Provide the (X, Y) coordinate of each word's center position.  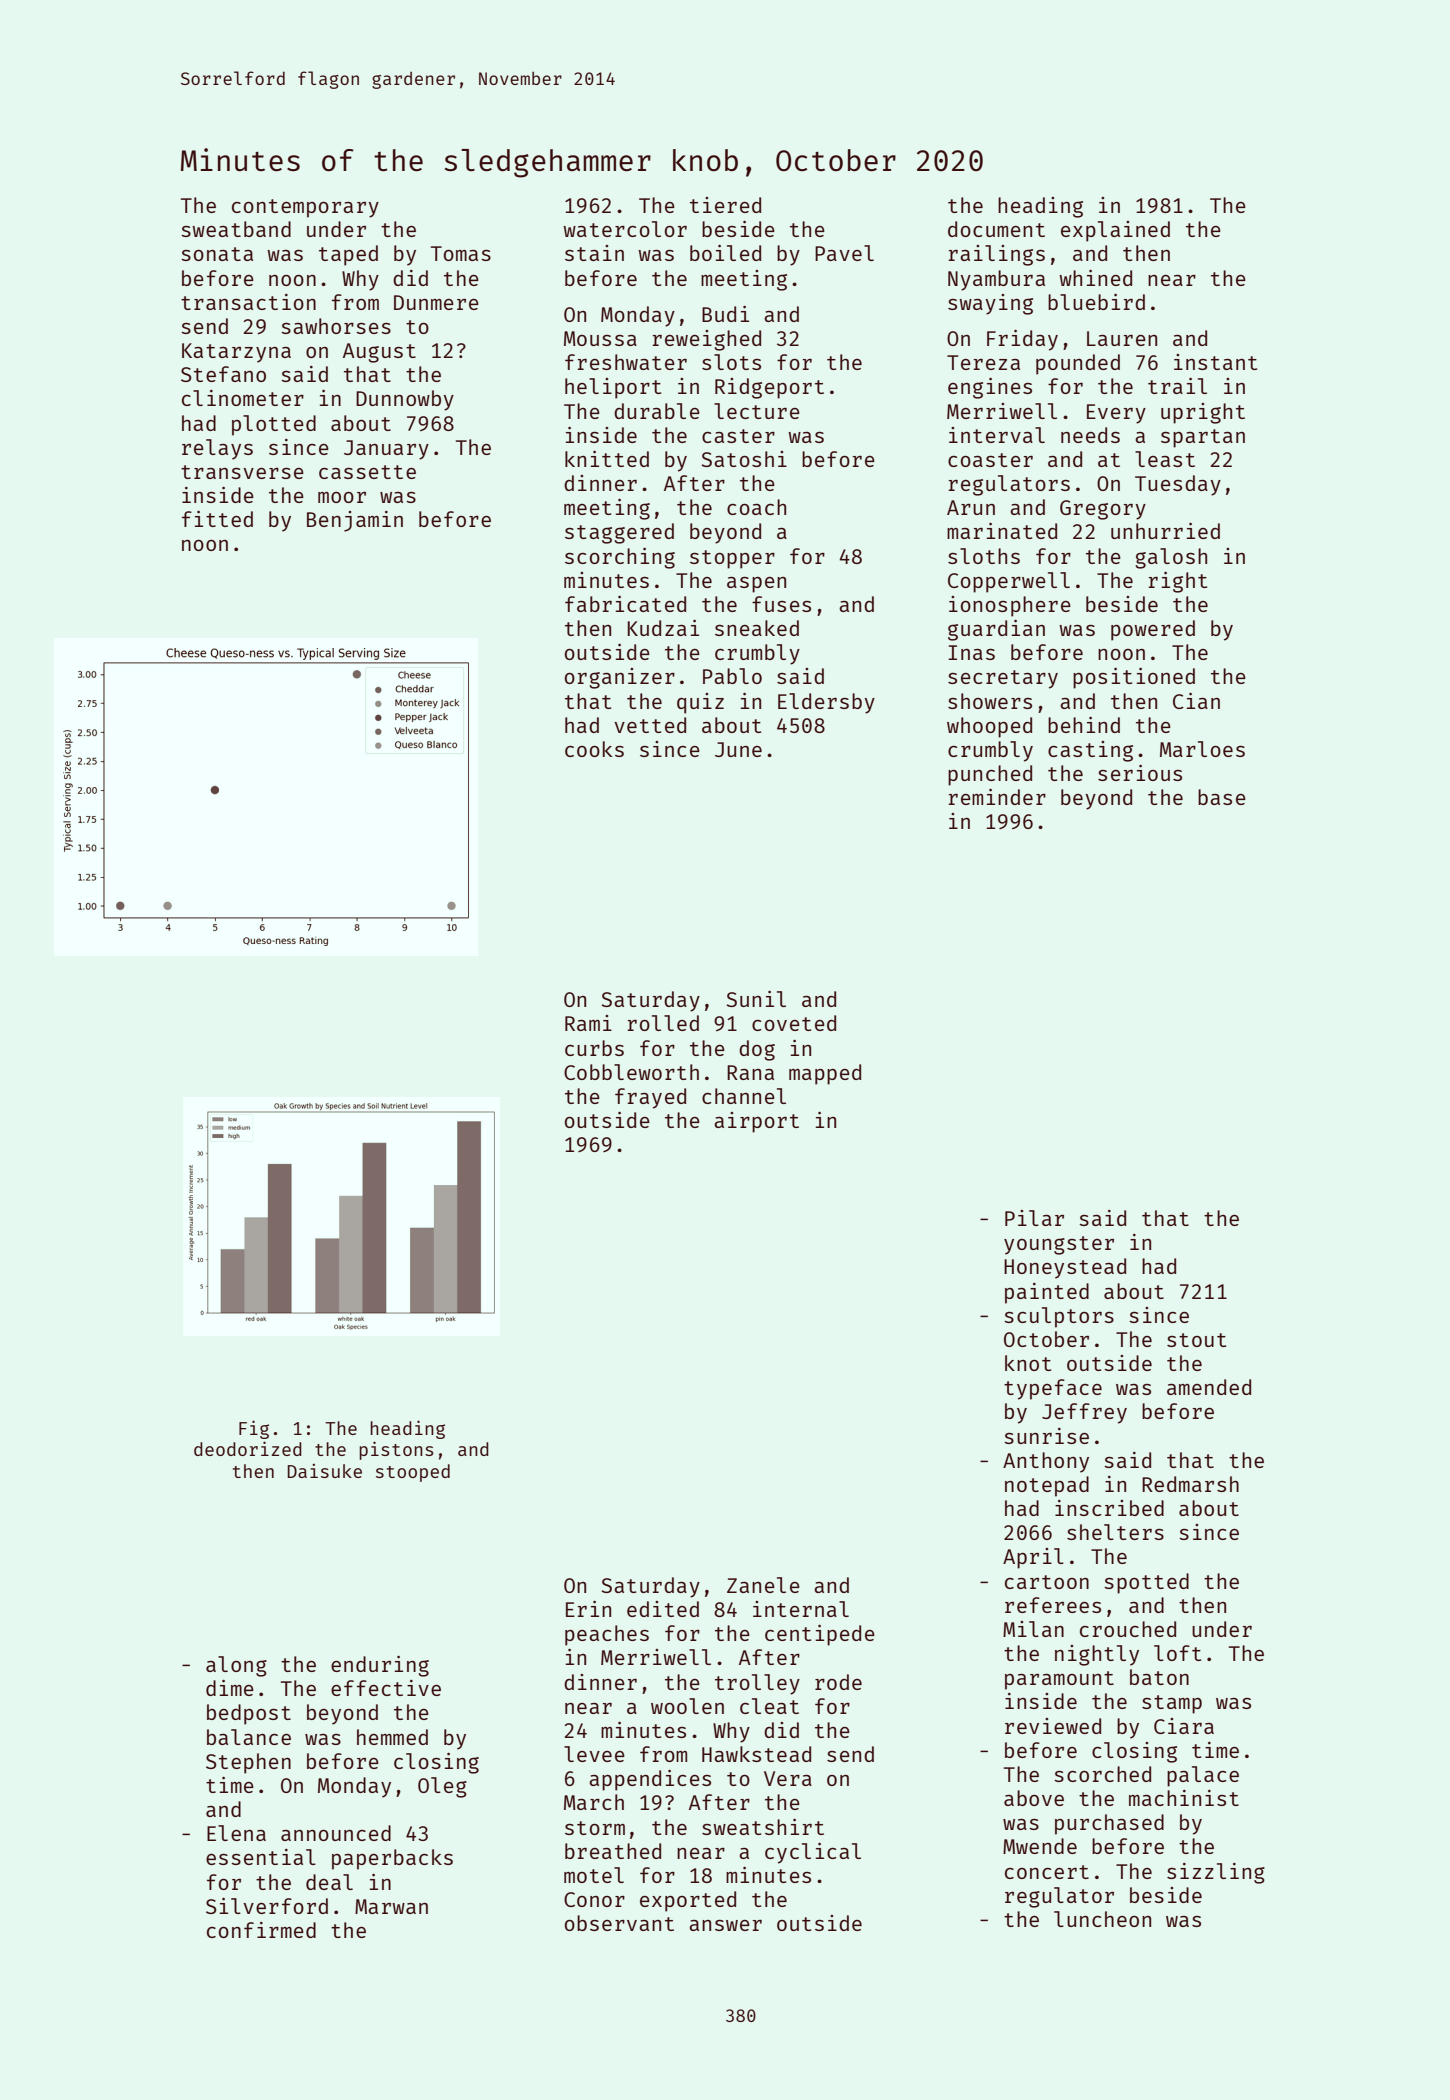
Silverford (267, 1906)
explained (1115, 231)
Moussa (600, 338)
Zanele (763, 1585)
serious (1140, 773)
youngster (1059, 1245)
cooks (594, 749)
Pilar (1034, 1218)
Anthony (1046, 1462)
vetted (650, 725)
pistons (396, 1450)
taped (348, 255)
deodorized (248, 1448)
